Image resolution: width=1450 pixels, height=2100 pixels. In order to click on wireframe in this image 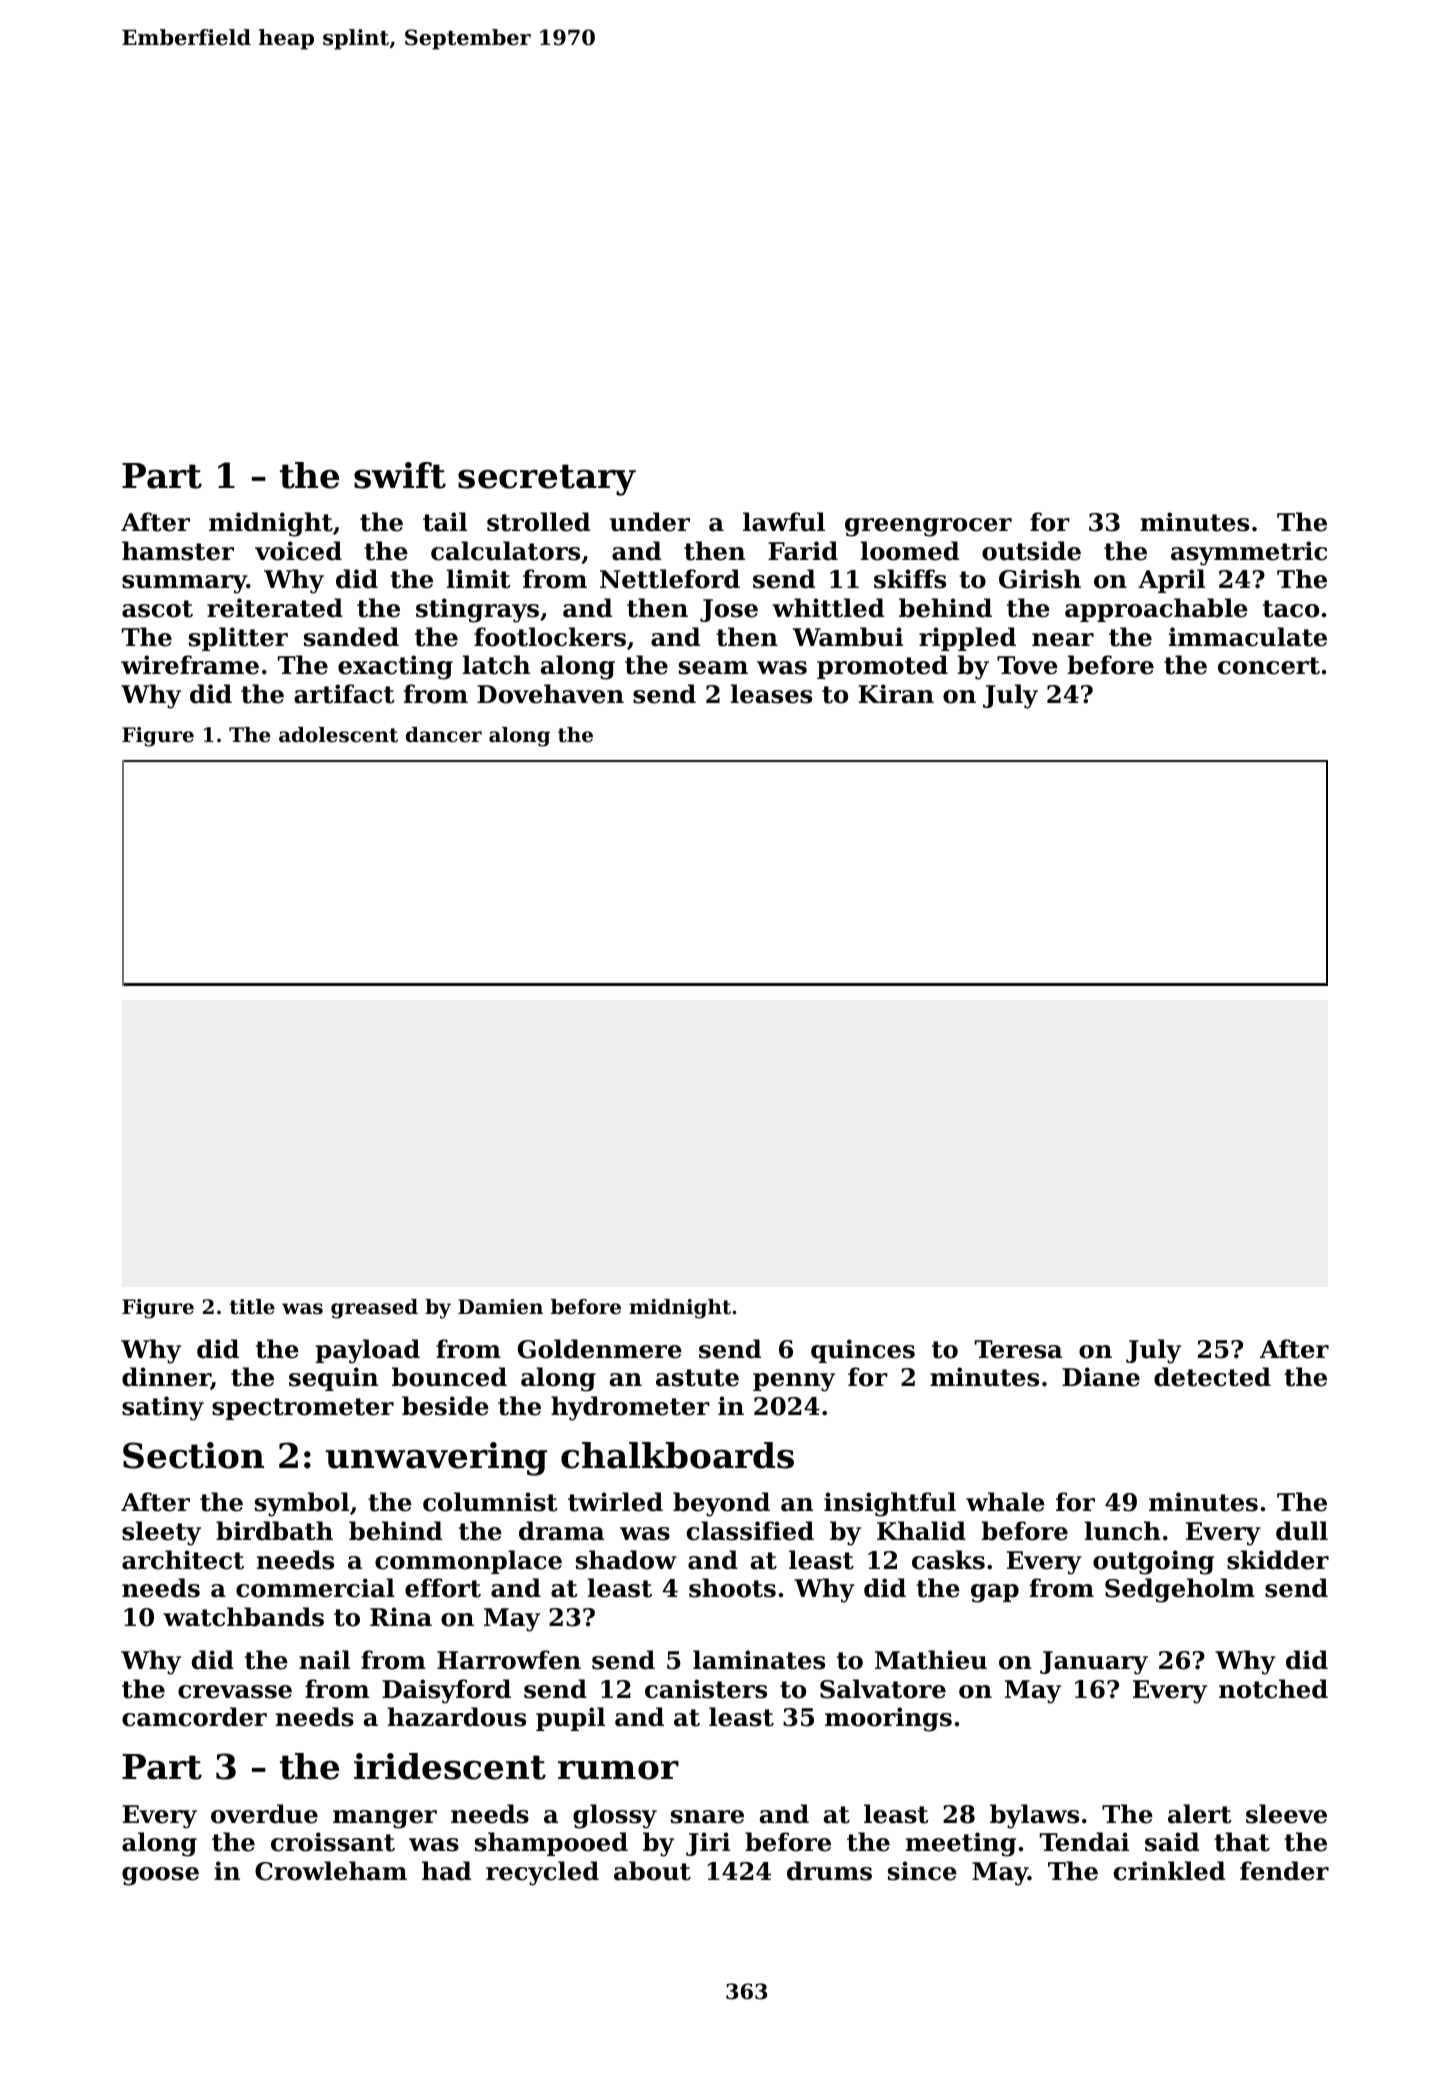, I will do `click(190, 665)`.
